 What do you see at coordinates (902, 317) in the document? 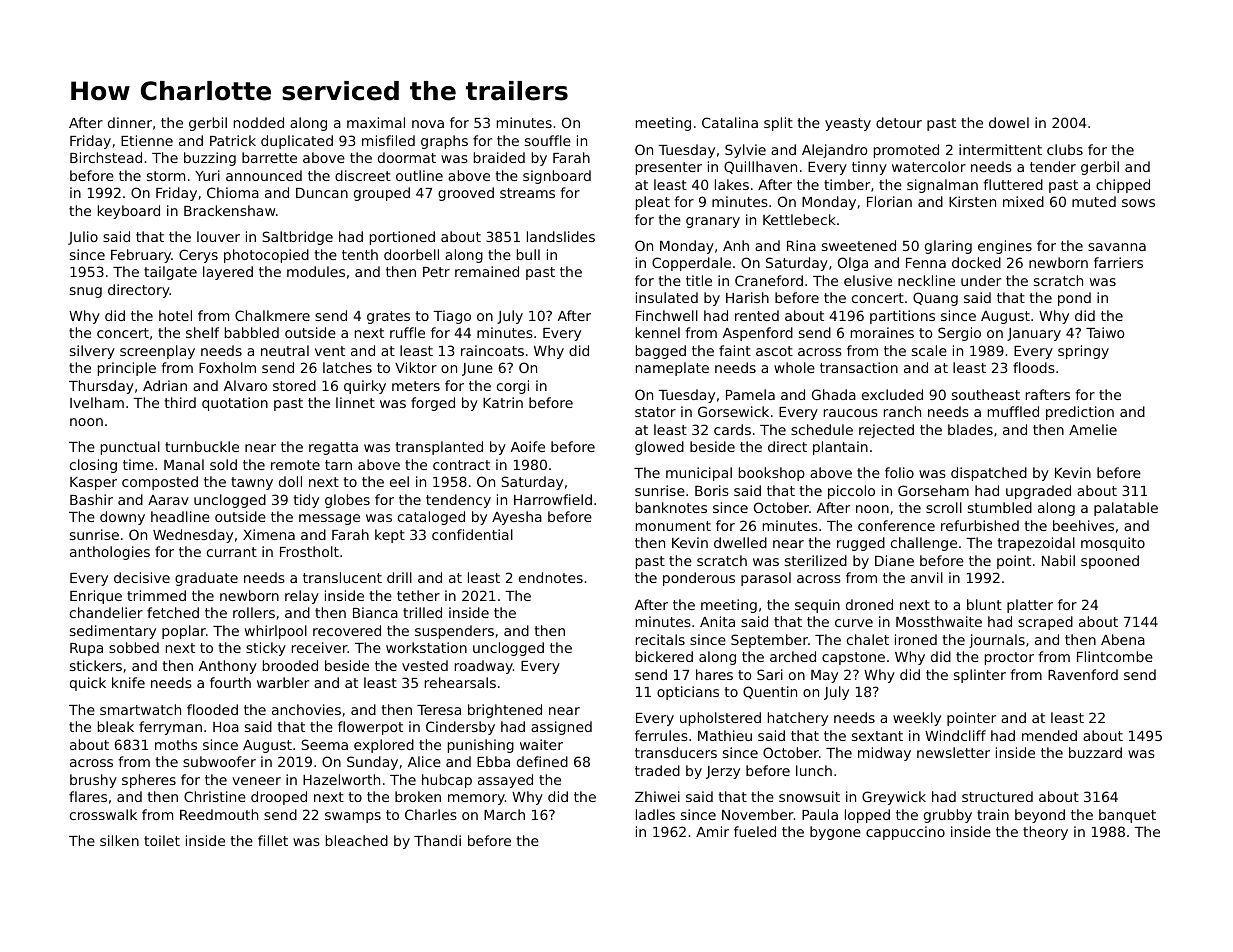
I see `partitions` at bounding box center [902, 317].
